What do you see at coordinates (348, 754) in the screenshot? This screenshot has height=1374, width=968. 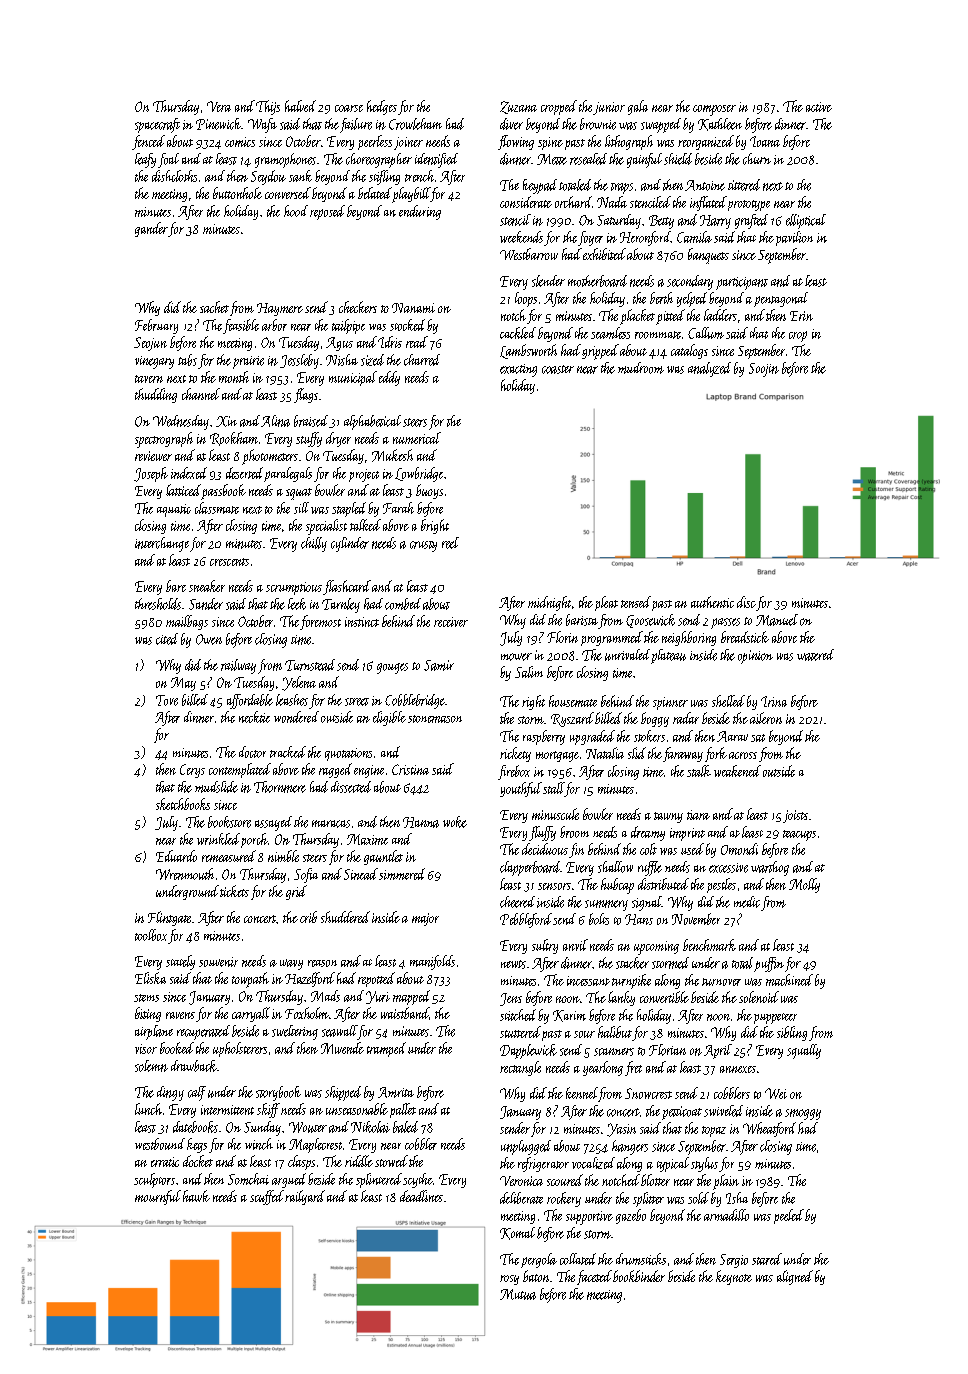 I see `quotations` at bounding box center [348, 754].
